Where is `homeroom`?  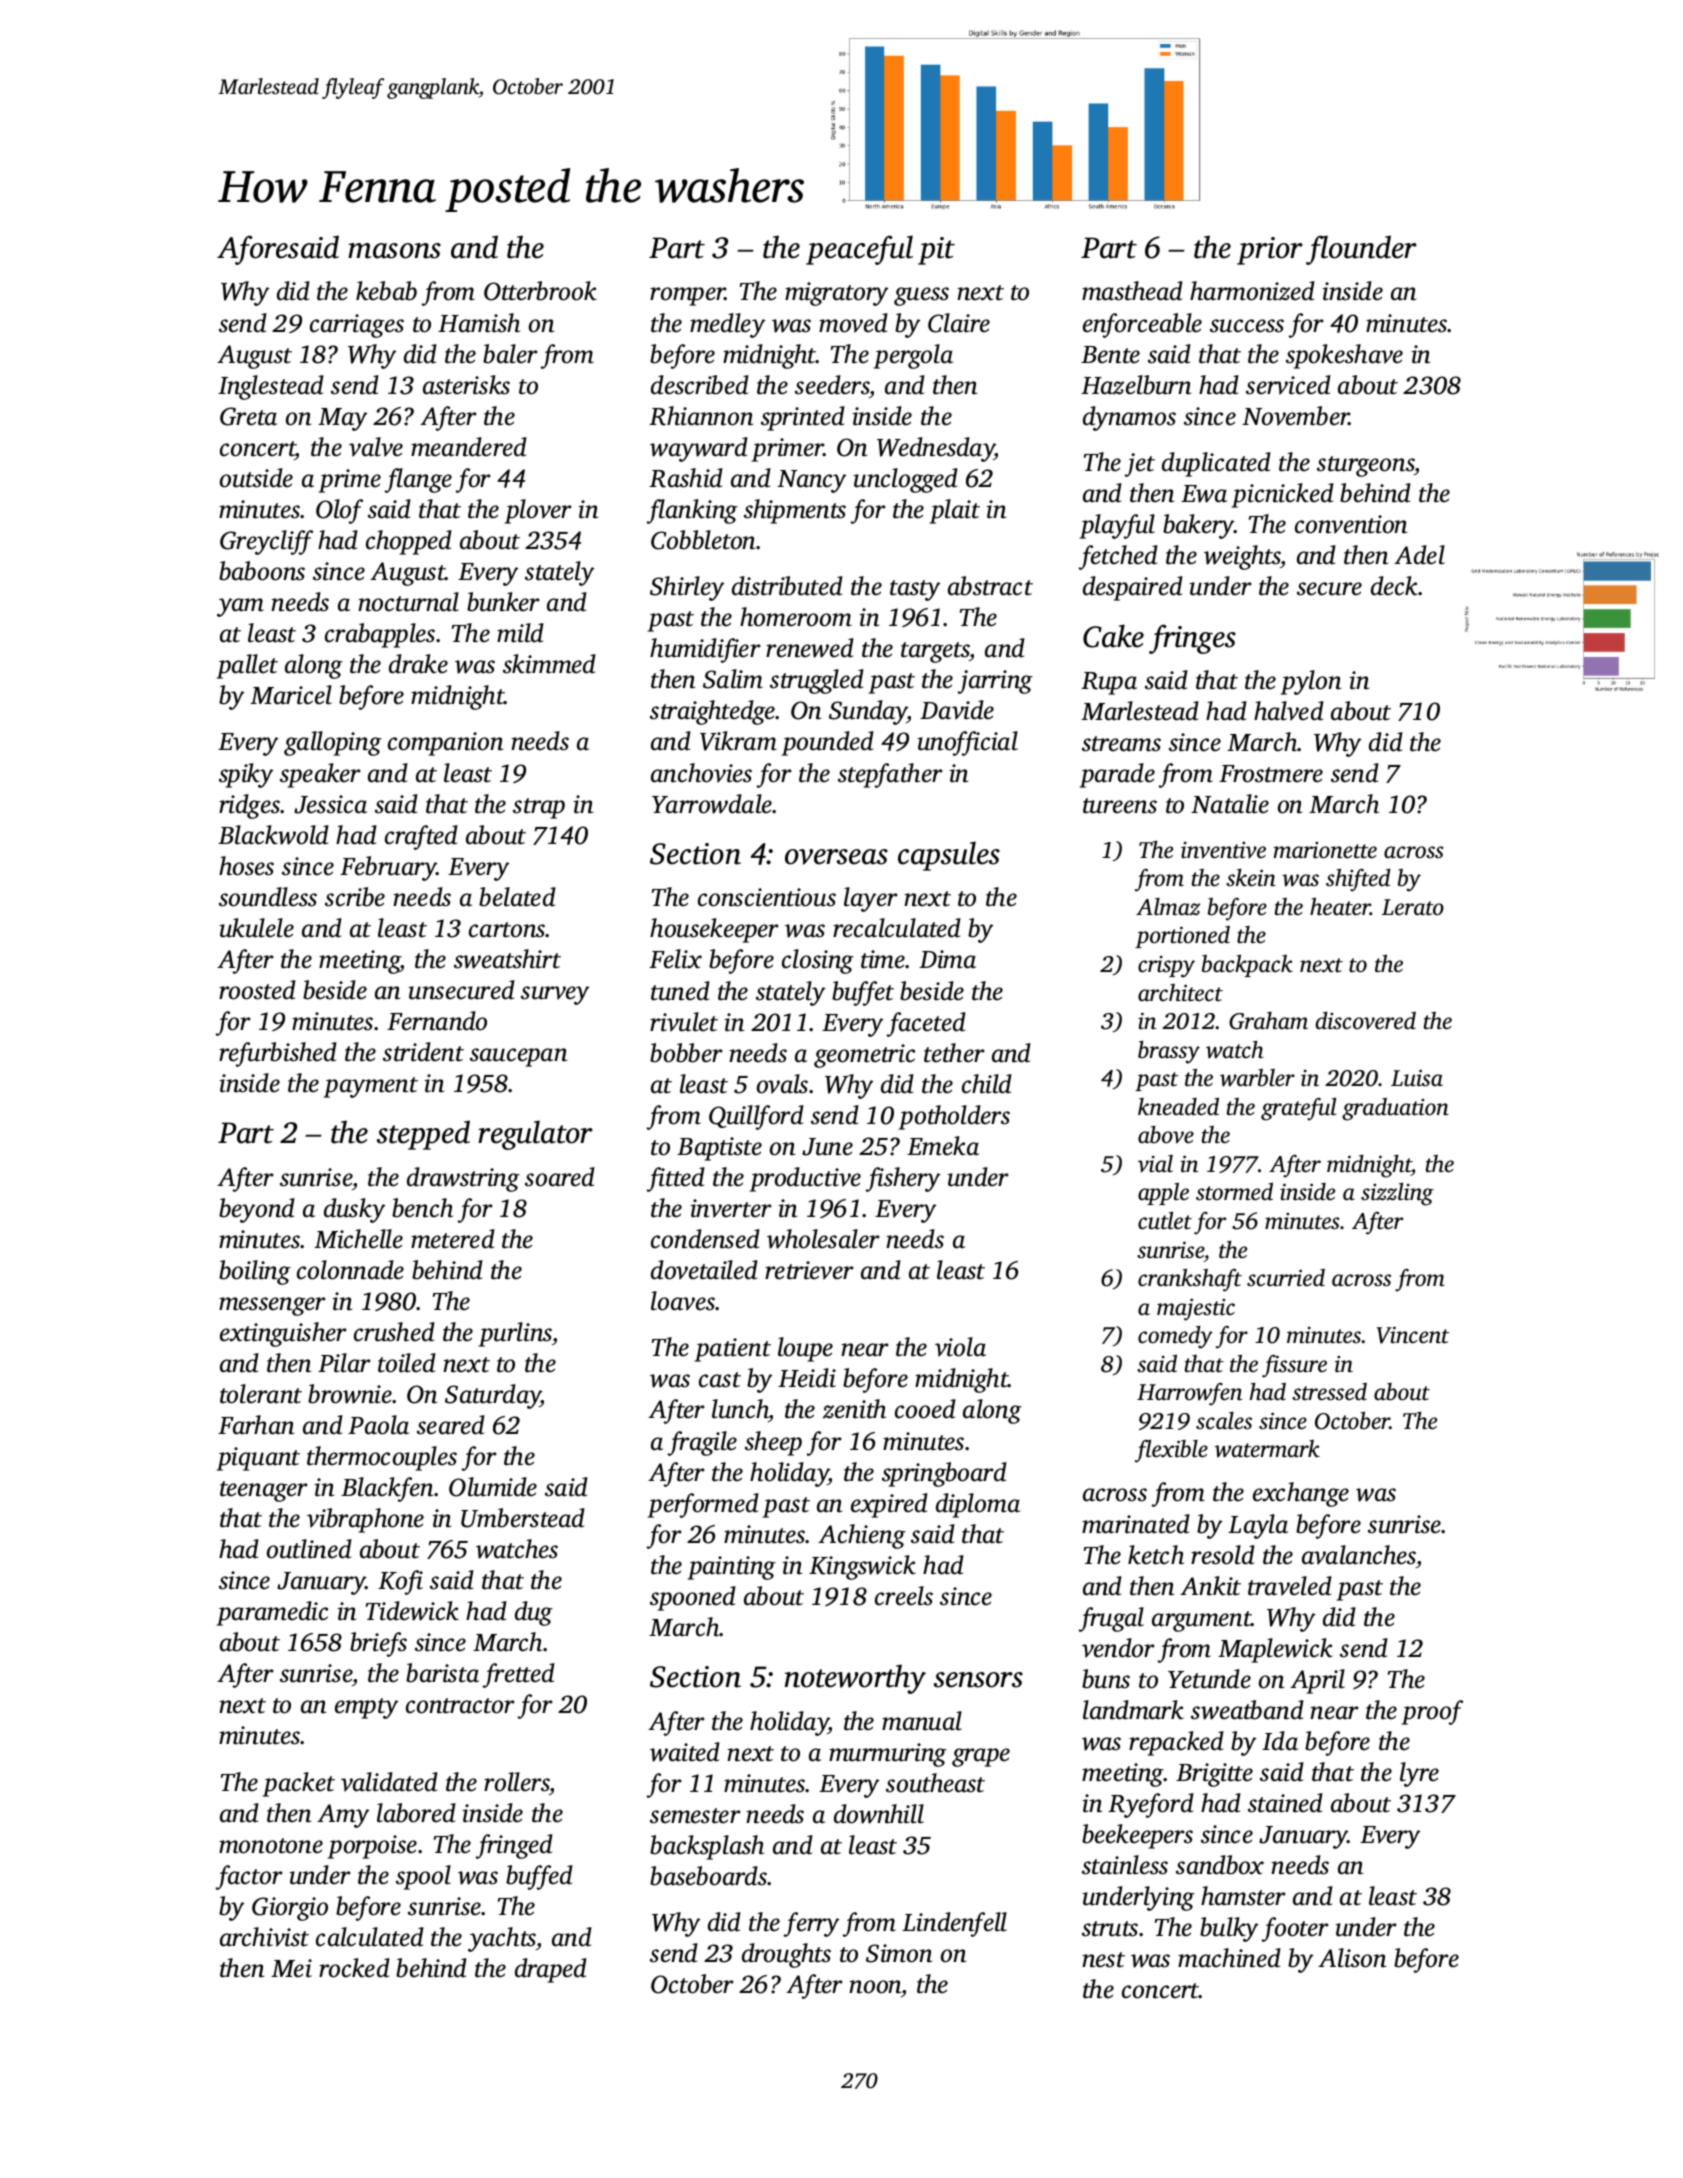 homeroom is located at coordinates (796, 617).
